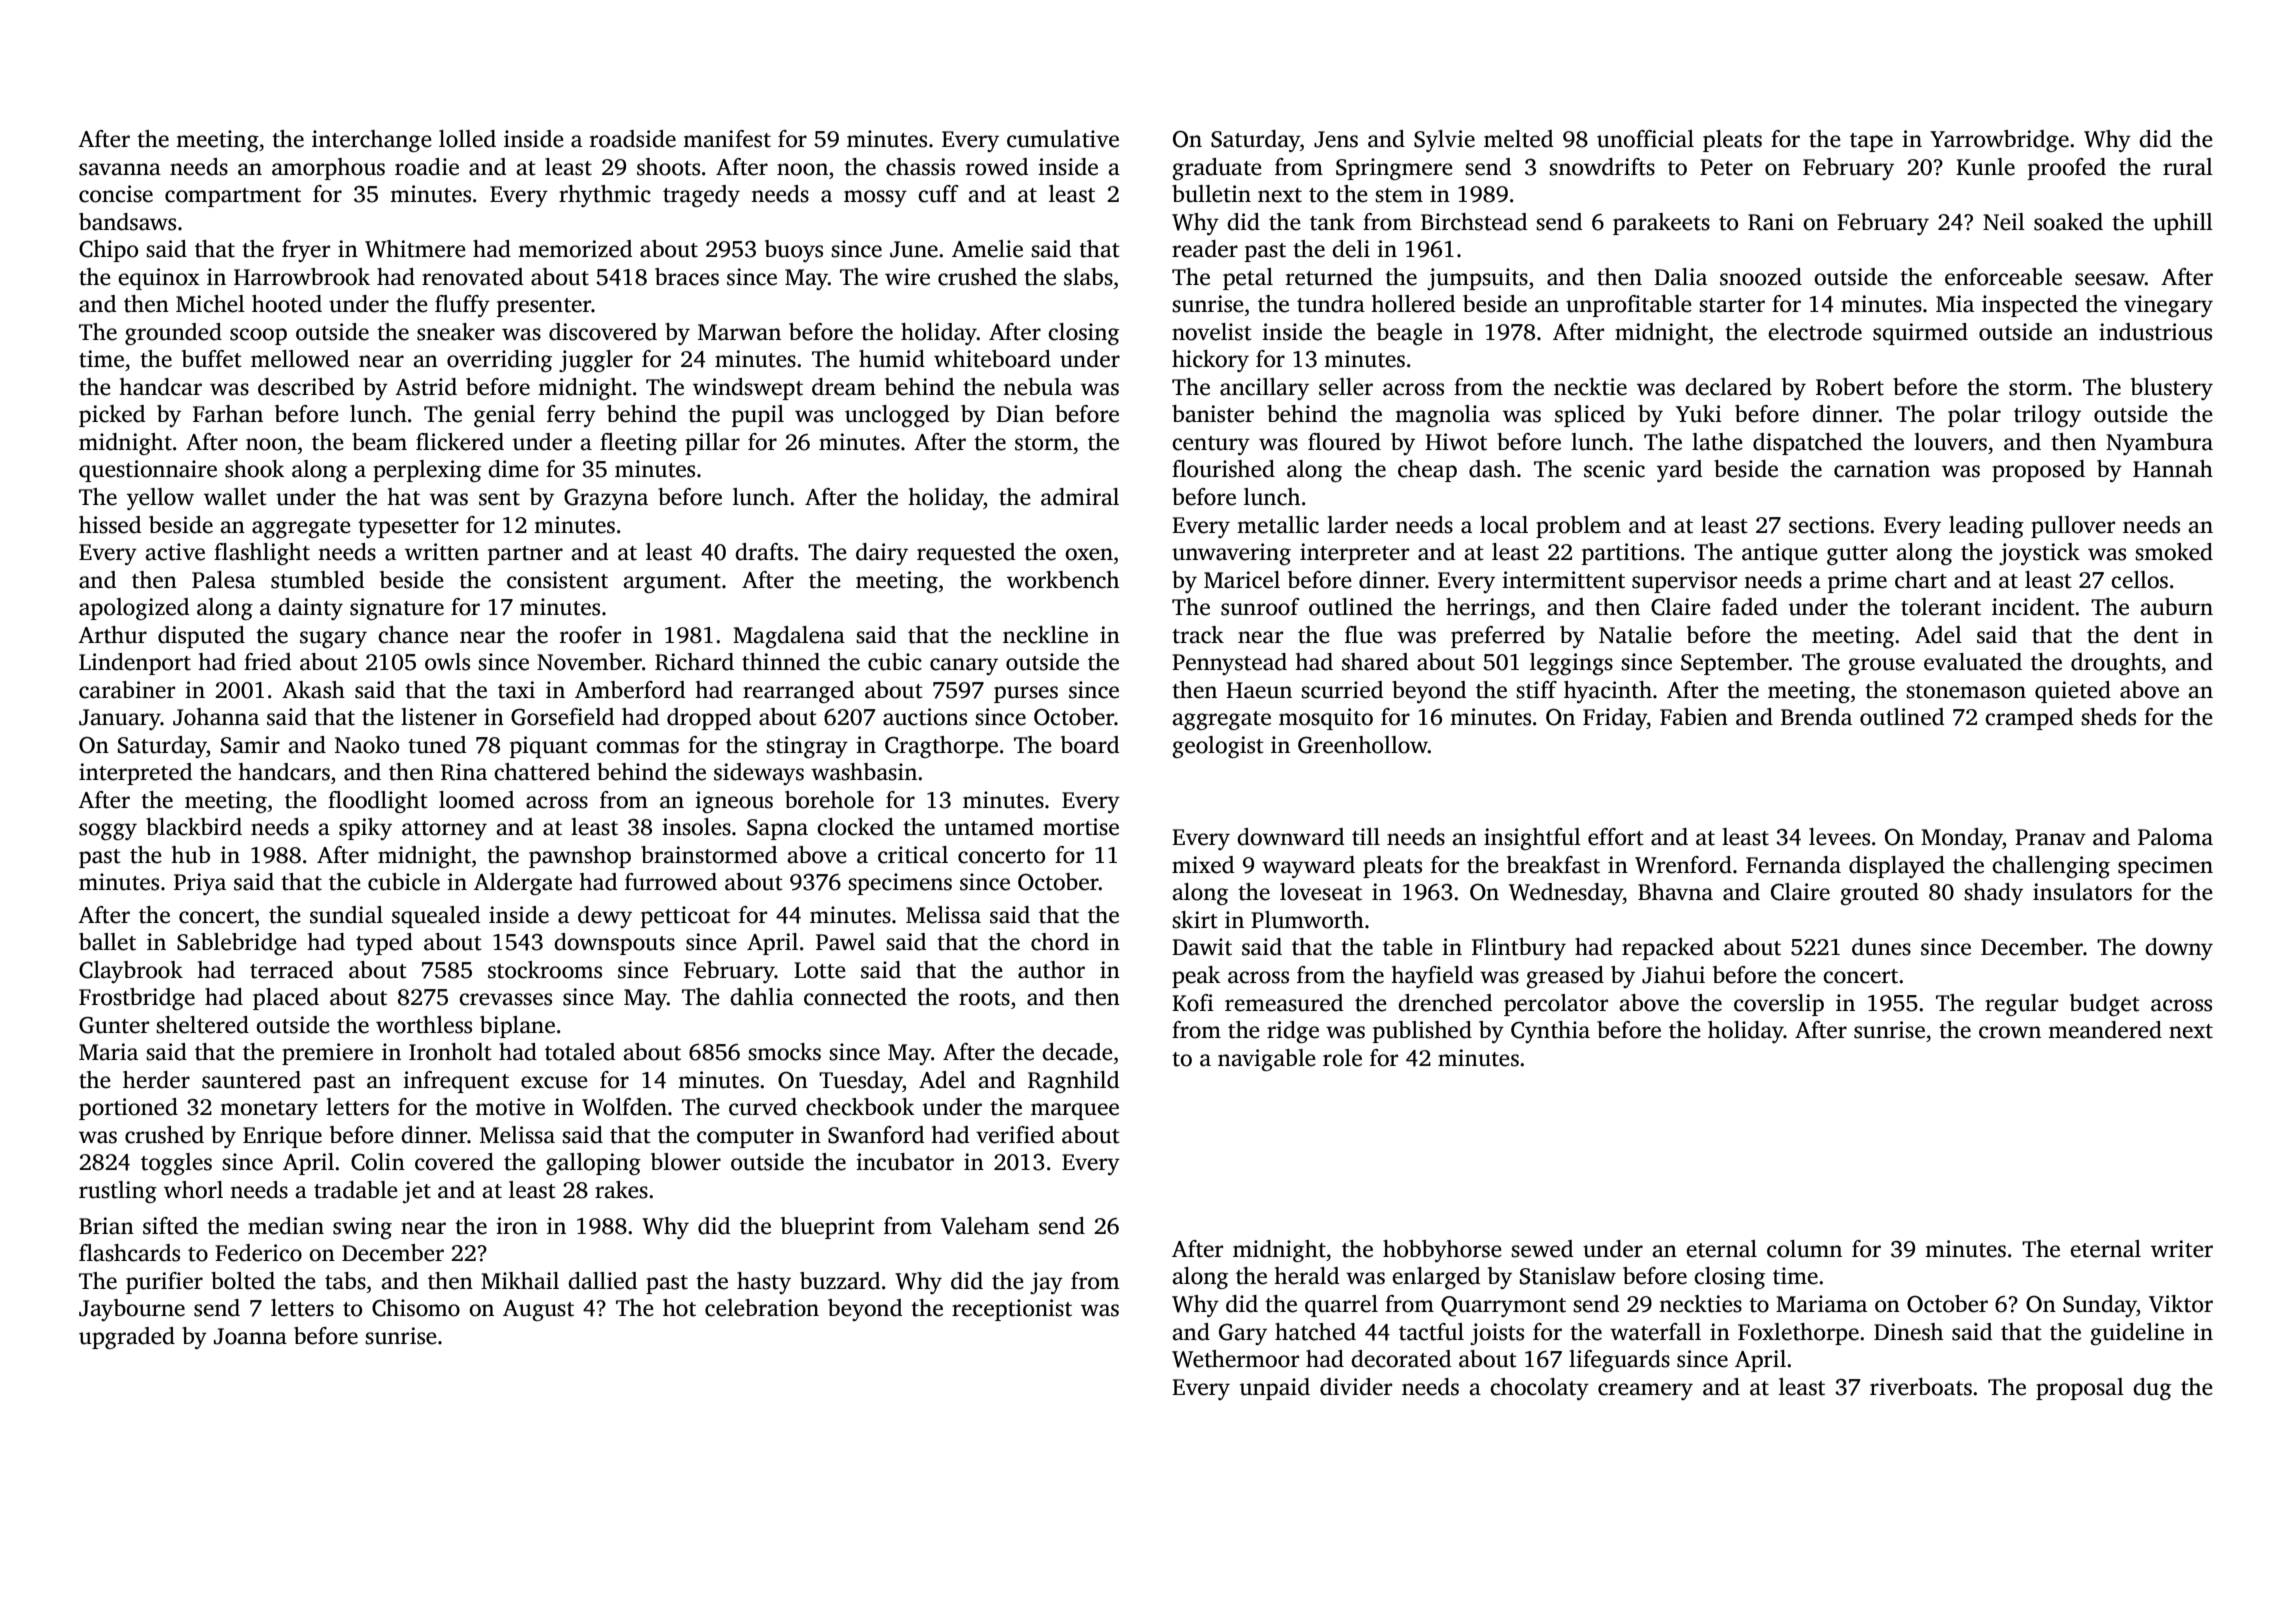  What do you see at coordinates (2152, 1389) in the image?
I see `dug` at bounding box center [2152, 1389].
